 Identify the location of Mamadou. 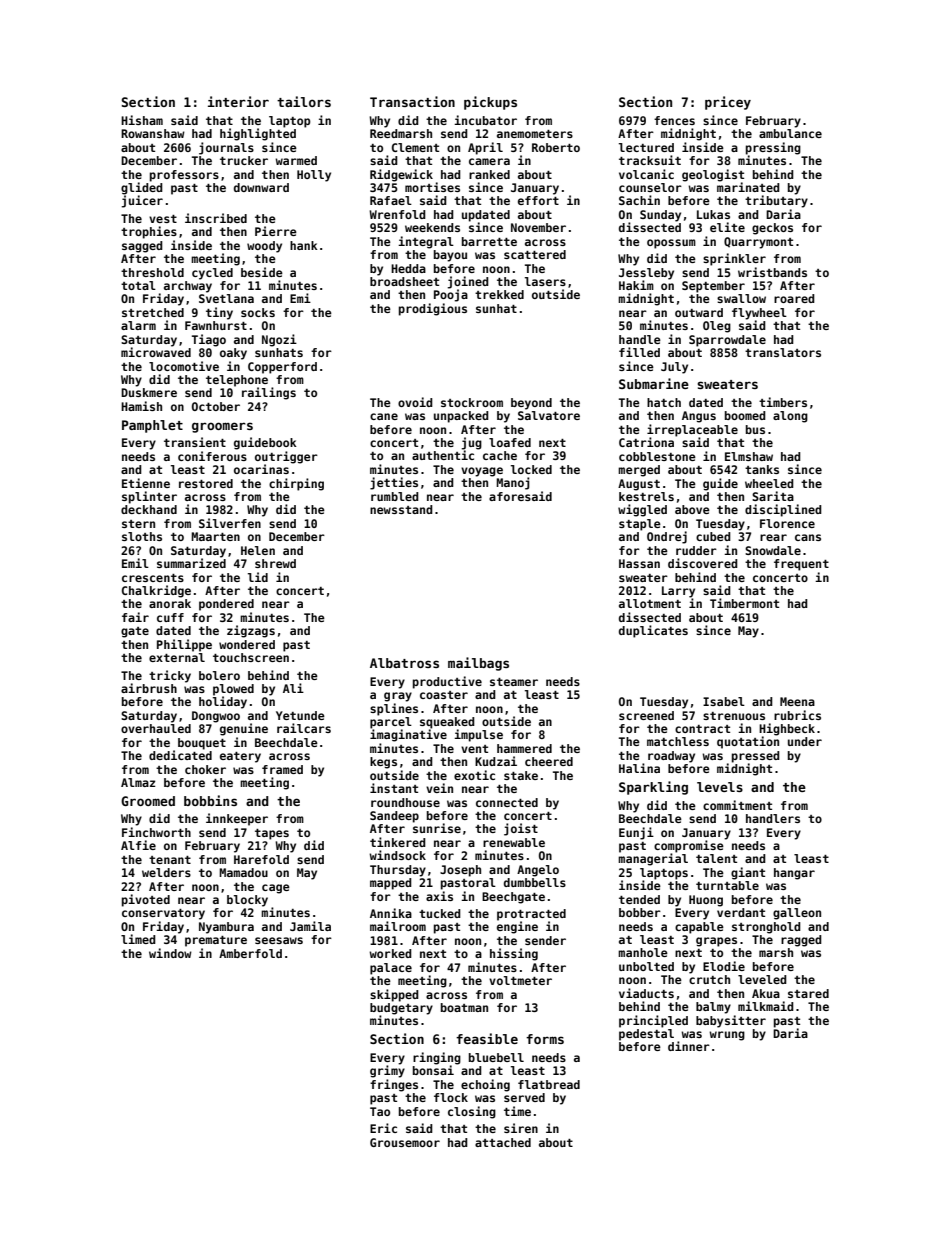
(243, 872).
